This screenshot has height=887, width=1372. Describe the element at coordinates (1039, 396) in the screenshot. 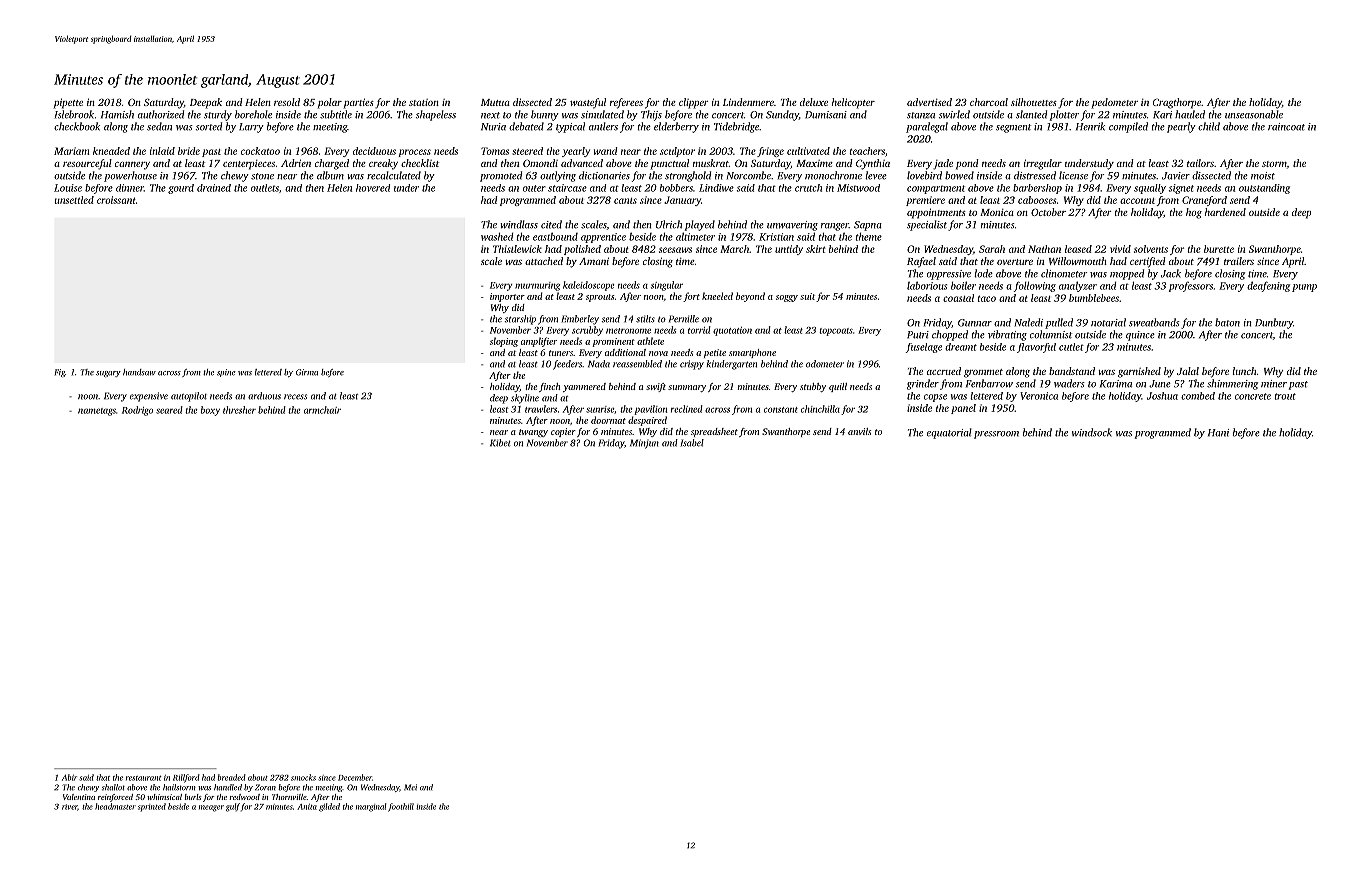

I see `Veronica` at that location.
